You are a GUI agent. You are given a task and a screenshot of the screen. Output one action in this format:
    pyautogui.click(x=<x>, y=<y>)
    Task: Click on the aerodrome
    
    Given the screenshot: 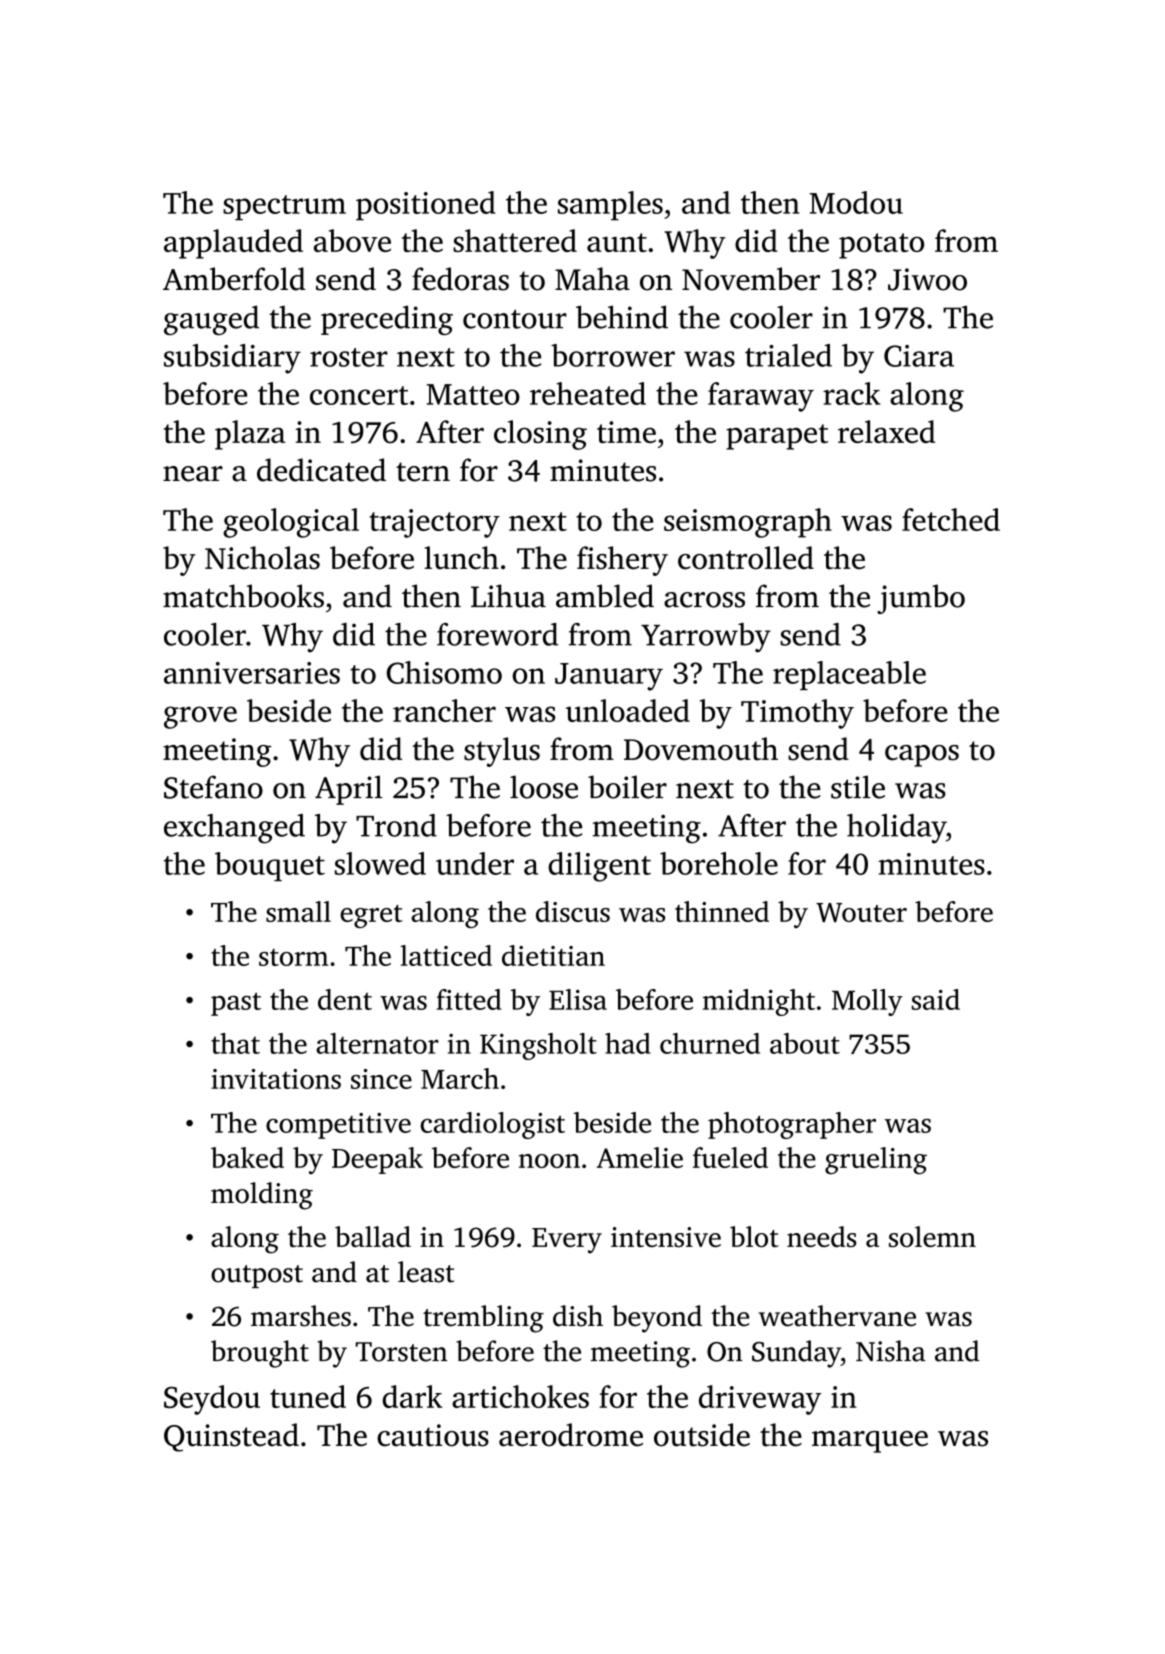 What is the action you would take?
    pyautogui.click(x=571, y=1435)
